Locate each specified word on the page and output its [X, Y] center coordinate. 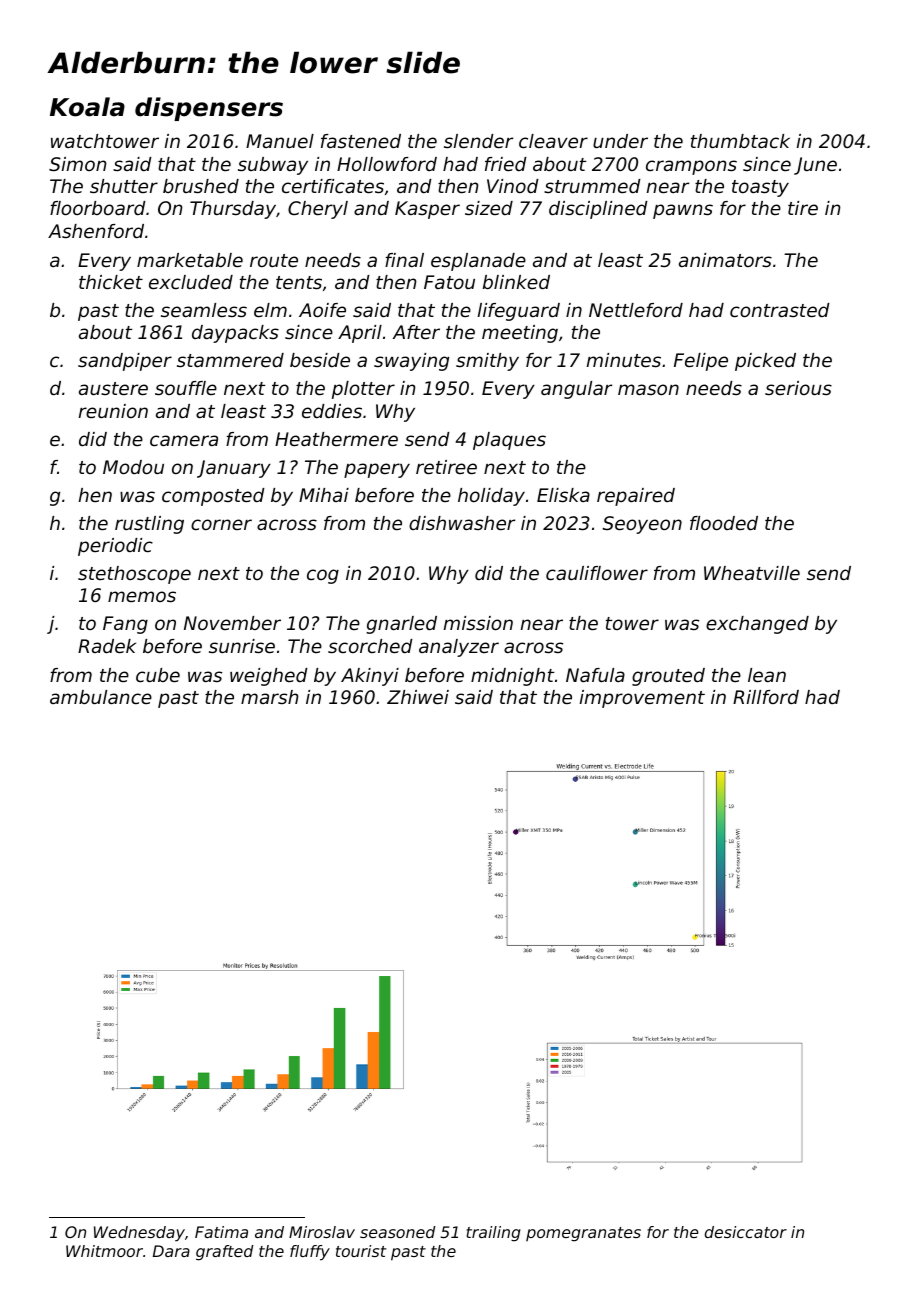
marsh [270, 697]
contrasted [780, 310]
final [404, 260]
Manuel [280, 141]
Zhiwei [418, 697]
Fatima [221, 1232]
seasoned [398, 1232]
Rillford [766, 697]
